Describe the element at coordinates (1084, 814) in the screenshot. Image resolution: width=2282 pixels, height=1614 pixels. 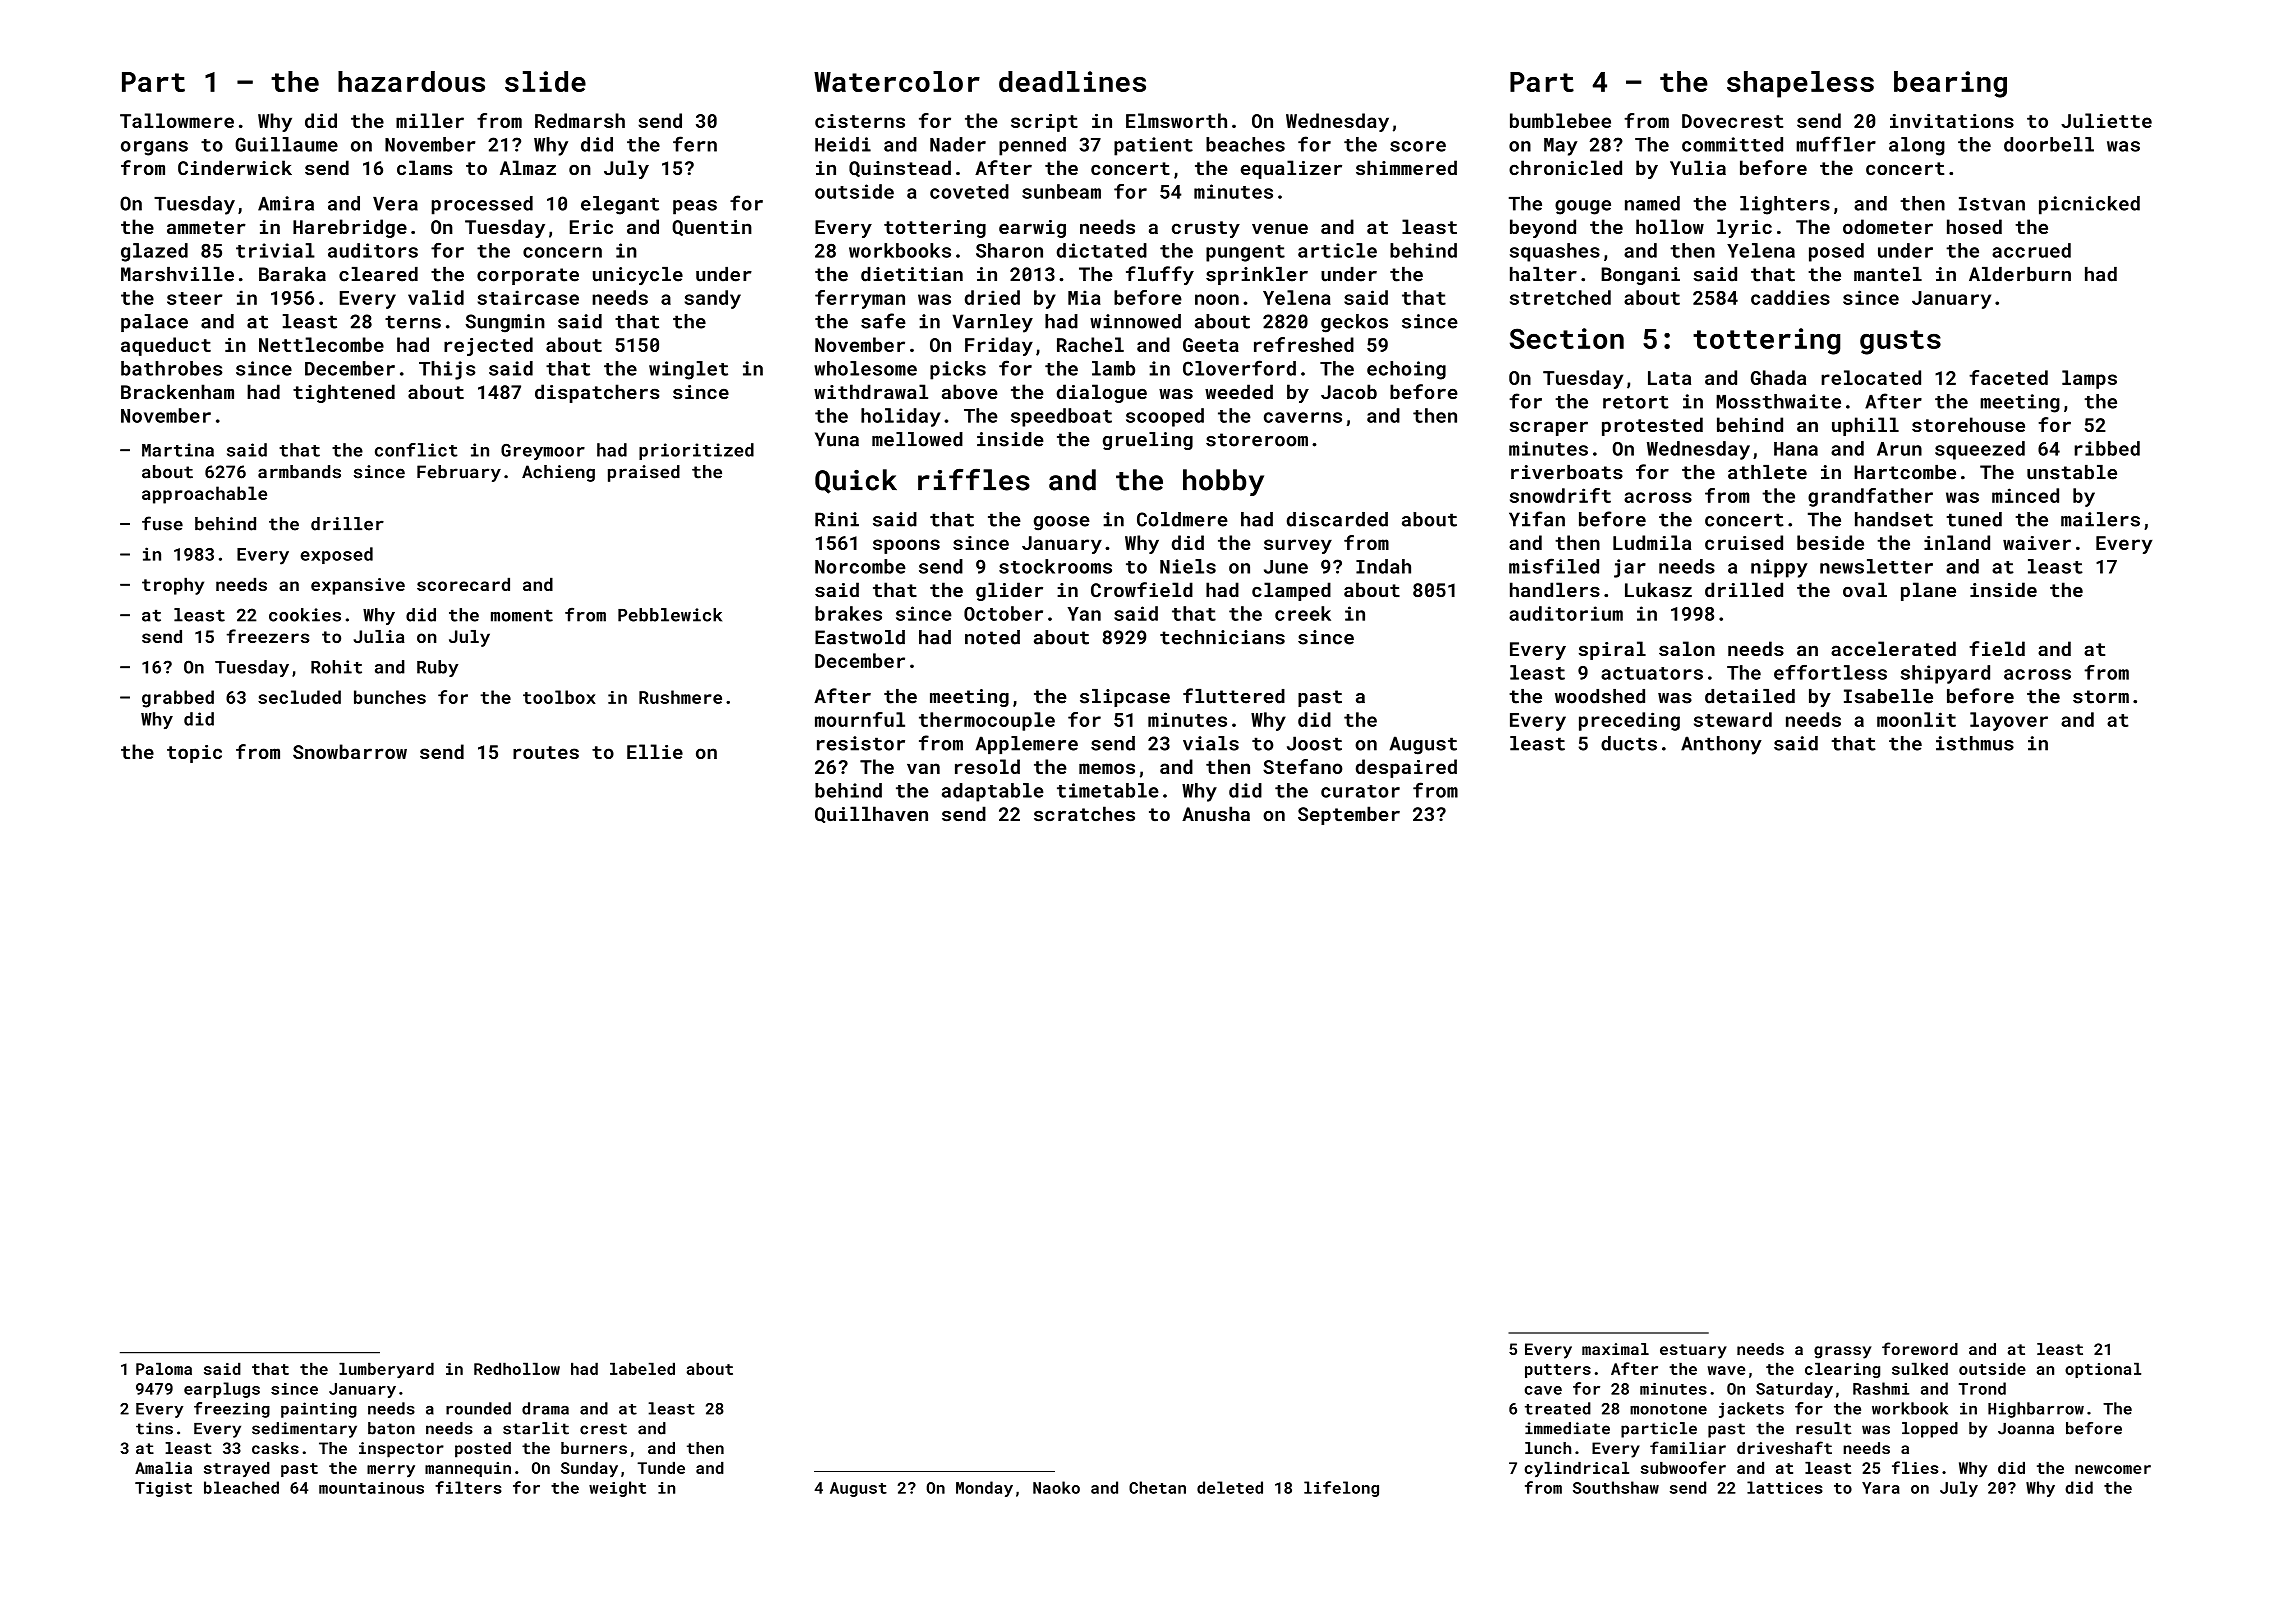
I see `scratches` at that location.
